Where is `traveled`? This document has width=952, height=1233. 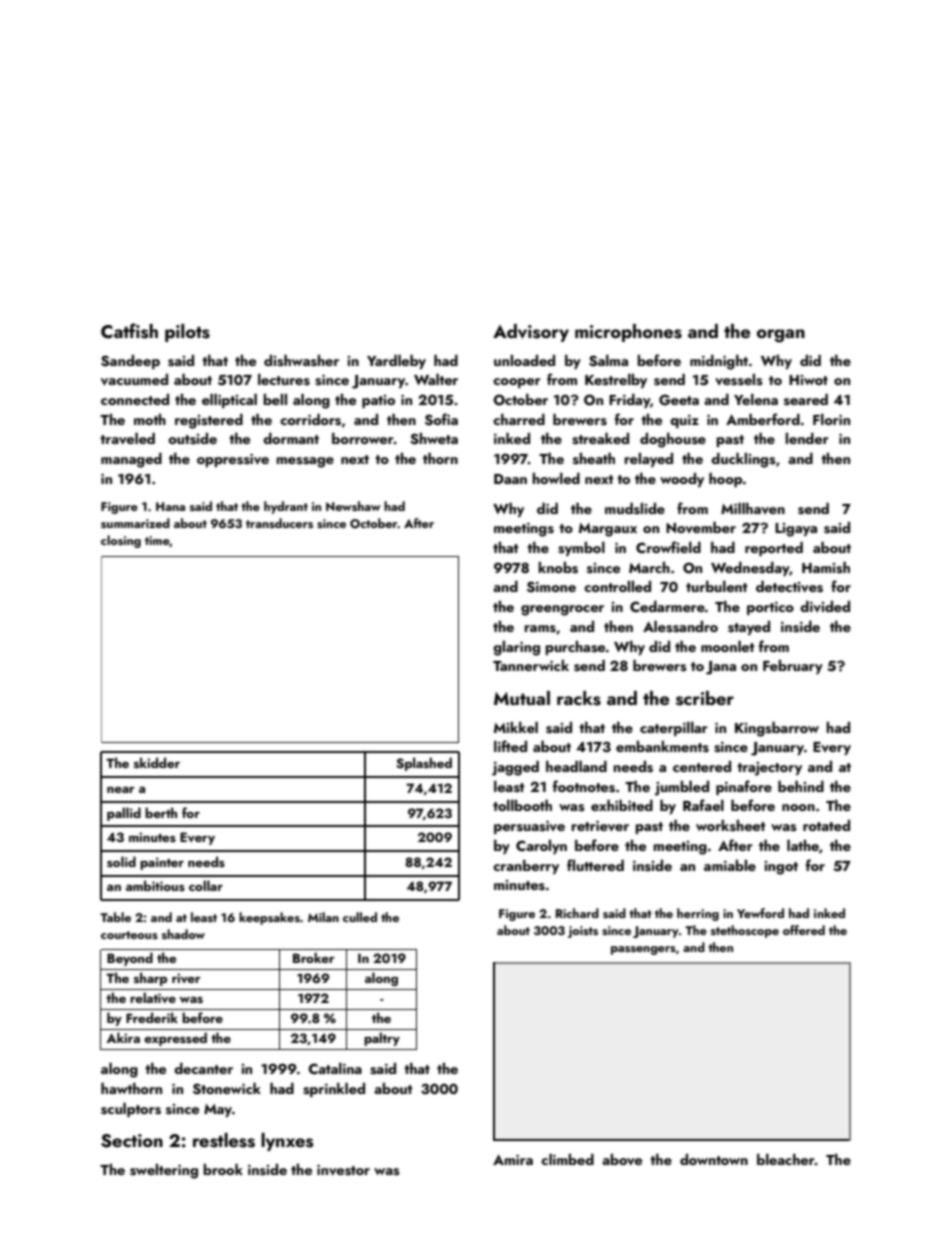 traveled is located at coordinates (127, 438).
